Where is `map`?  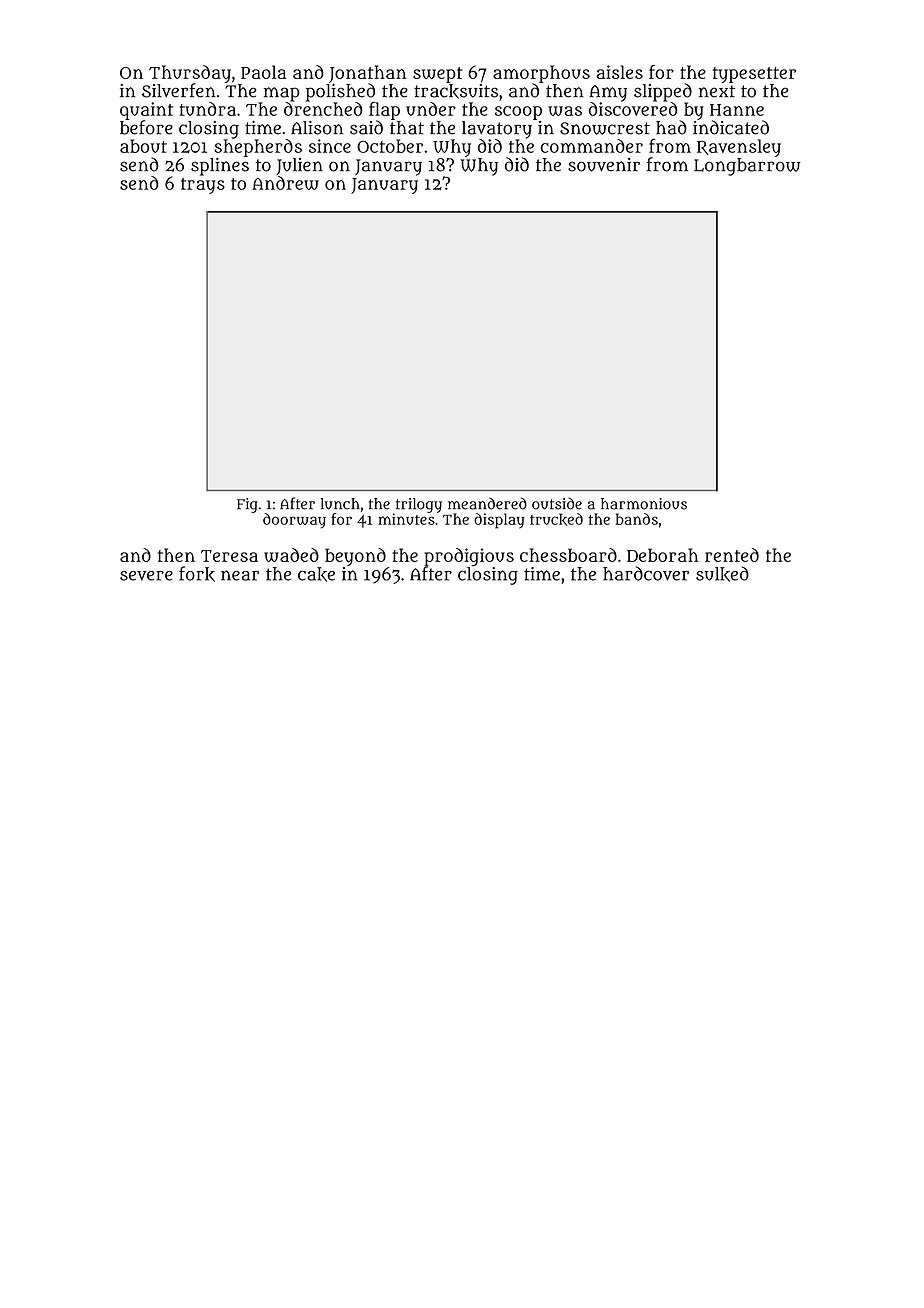
map is located at coordinates (282, 94).
